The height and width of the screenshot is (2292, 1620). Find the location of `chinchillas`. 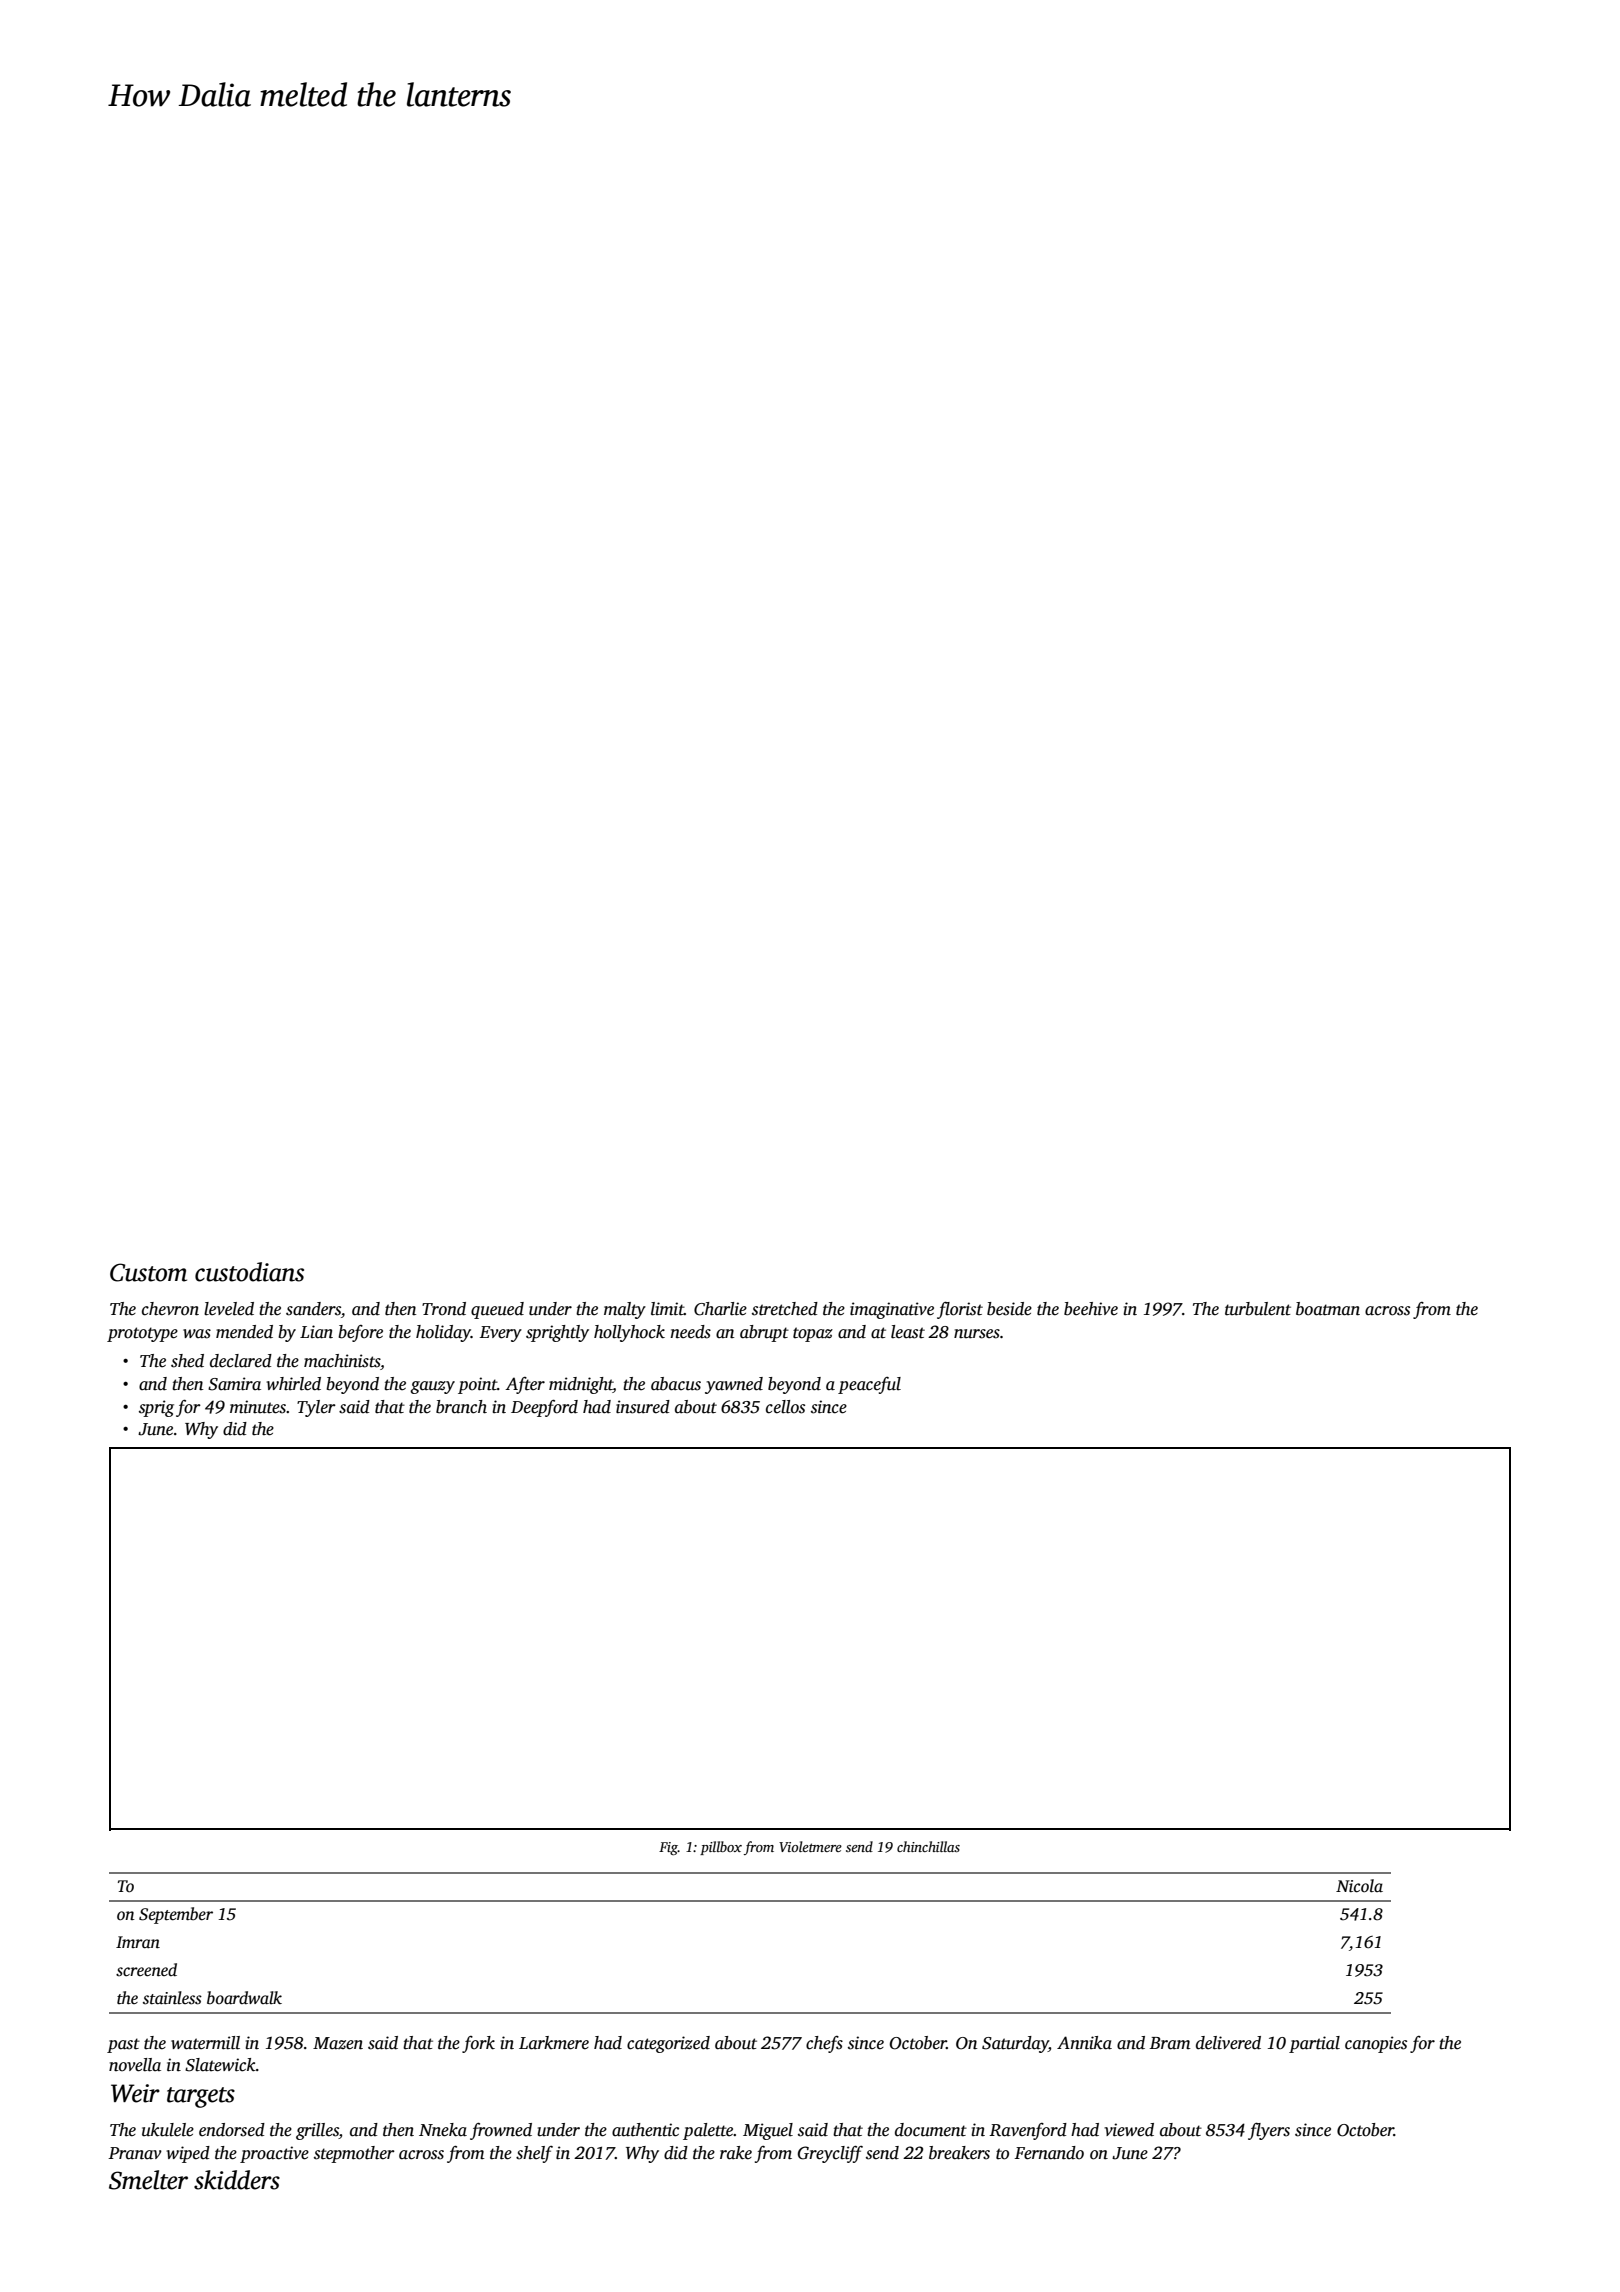

chinchillas is located at coordinates (928, 1846).
